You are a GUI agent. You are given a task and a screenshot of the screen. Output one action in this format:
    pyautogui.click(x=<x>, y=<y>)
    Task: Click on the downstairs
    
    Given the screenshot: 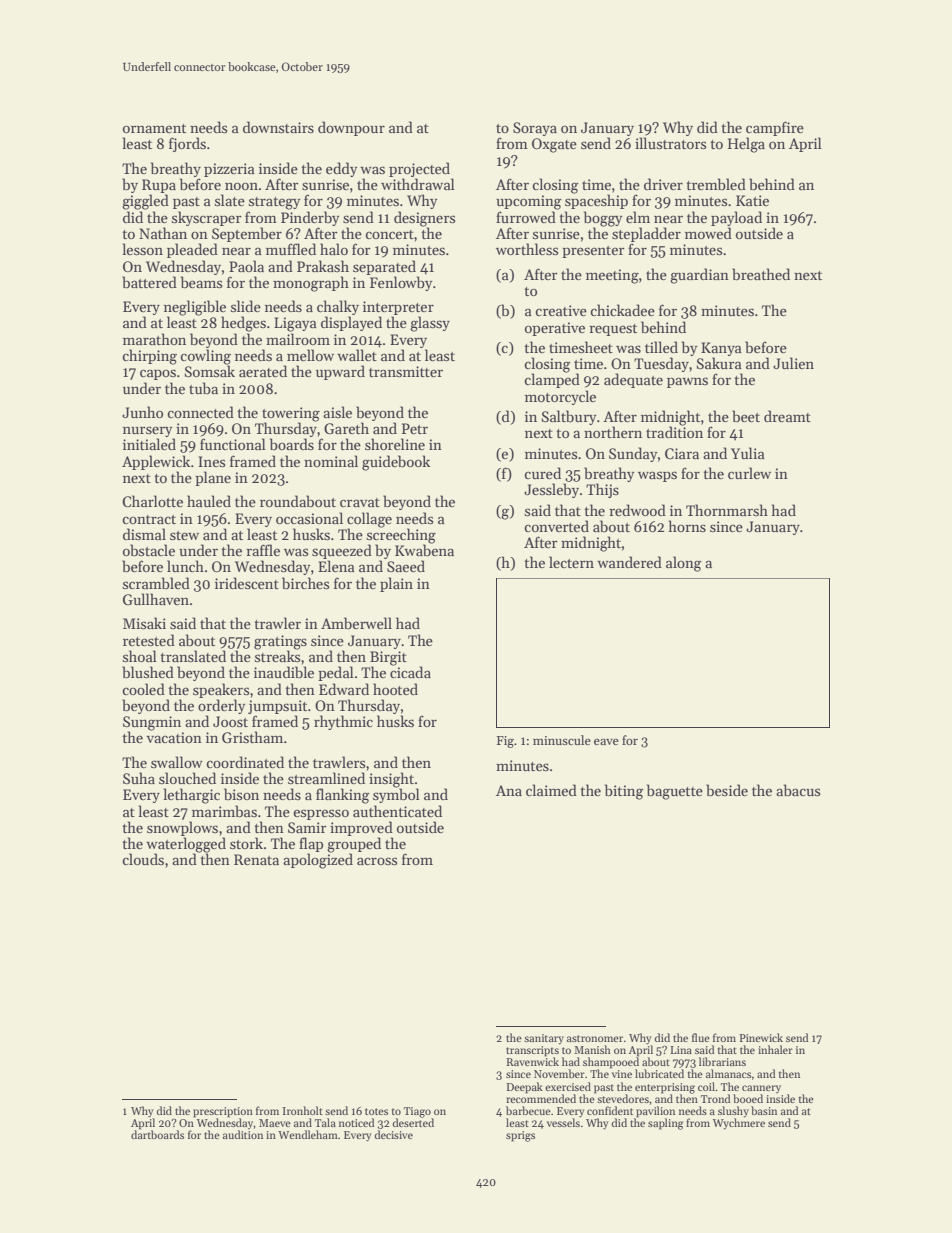 What is the action you would take?
    pyautogui.click(x=278, y=127)
